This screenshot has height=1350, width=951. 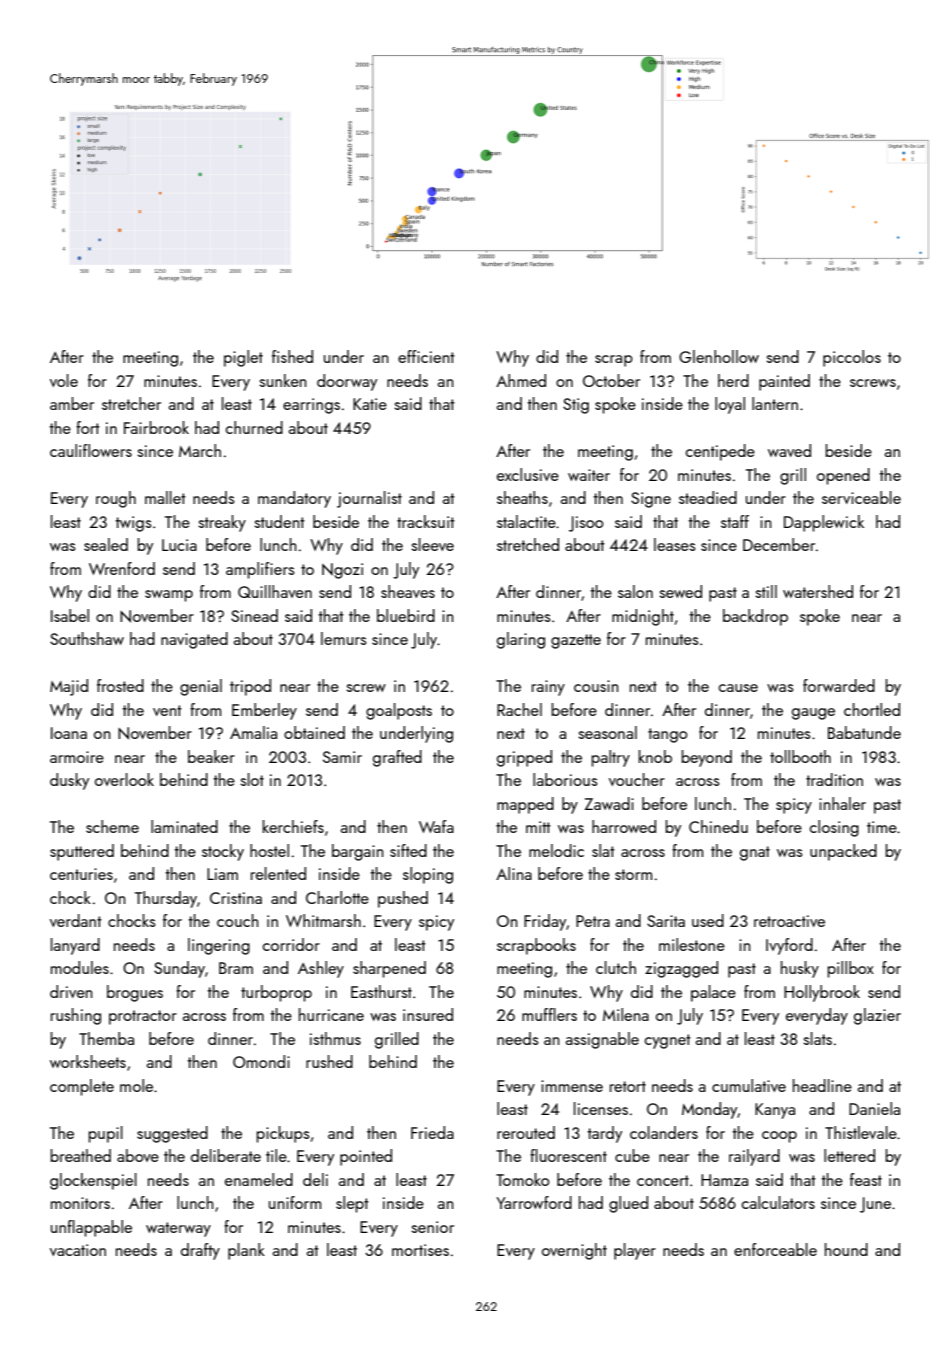 I want to click on palace, so click(x=713, y=993).
